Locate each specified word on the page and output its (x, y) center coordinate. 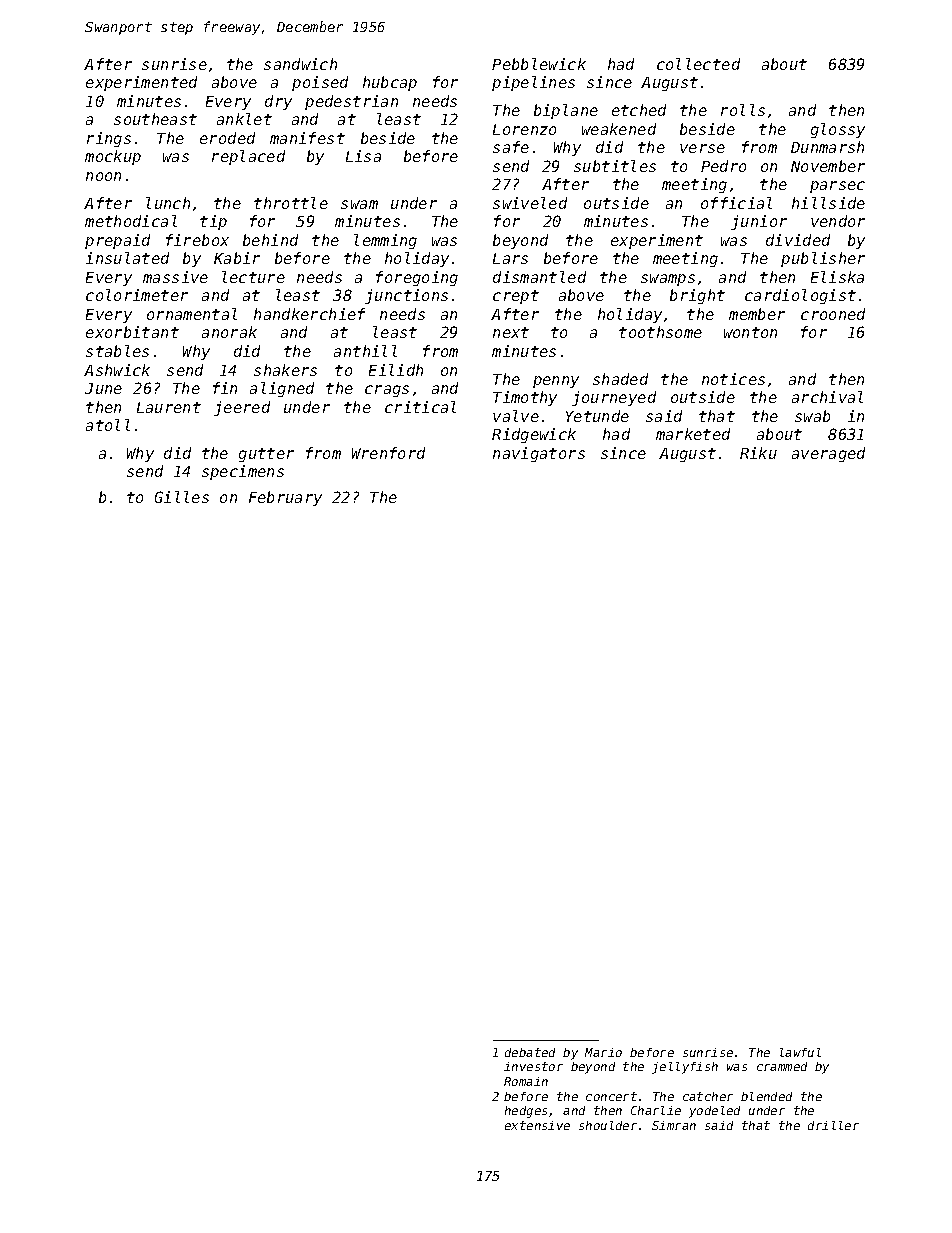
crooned (833, 314)
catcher (708, 1096)
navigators (539, 454)
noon (103, 176)
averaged (828, 454)
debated (530, 1052)
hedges (526, 1112)
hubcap (390, 83)
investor (533, 1066)
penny (556, 382)
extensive (537, 1125)
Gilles (182, 497)
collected (698, 64)
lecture (253, 277)
